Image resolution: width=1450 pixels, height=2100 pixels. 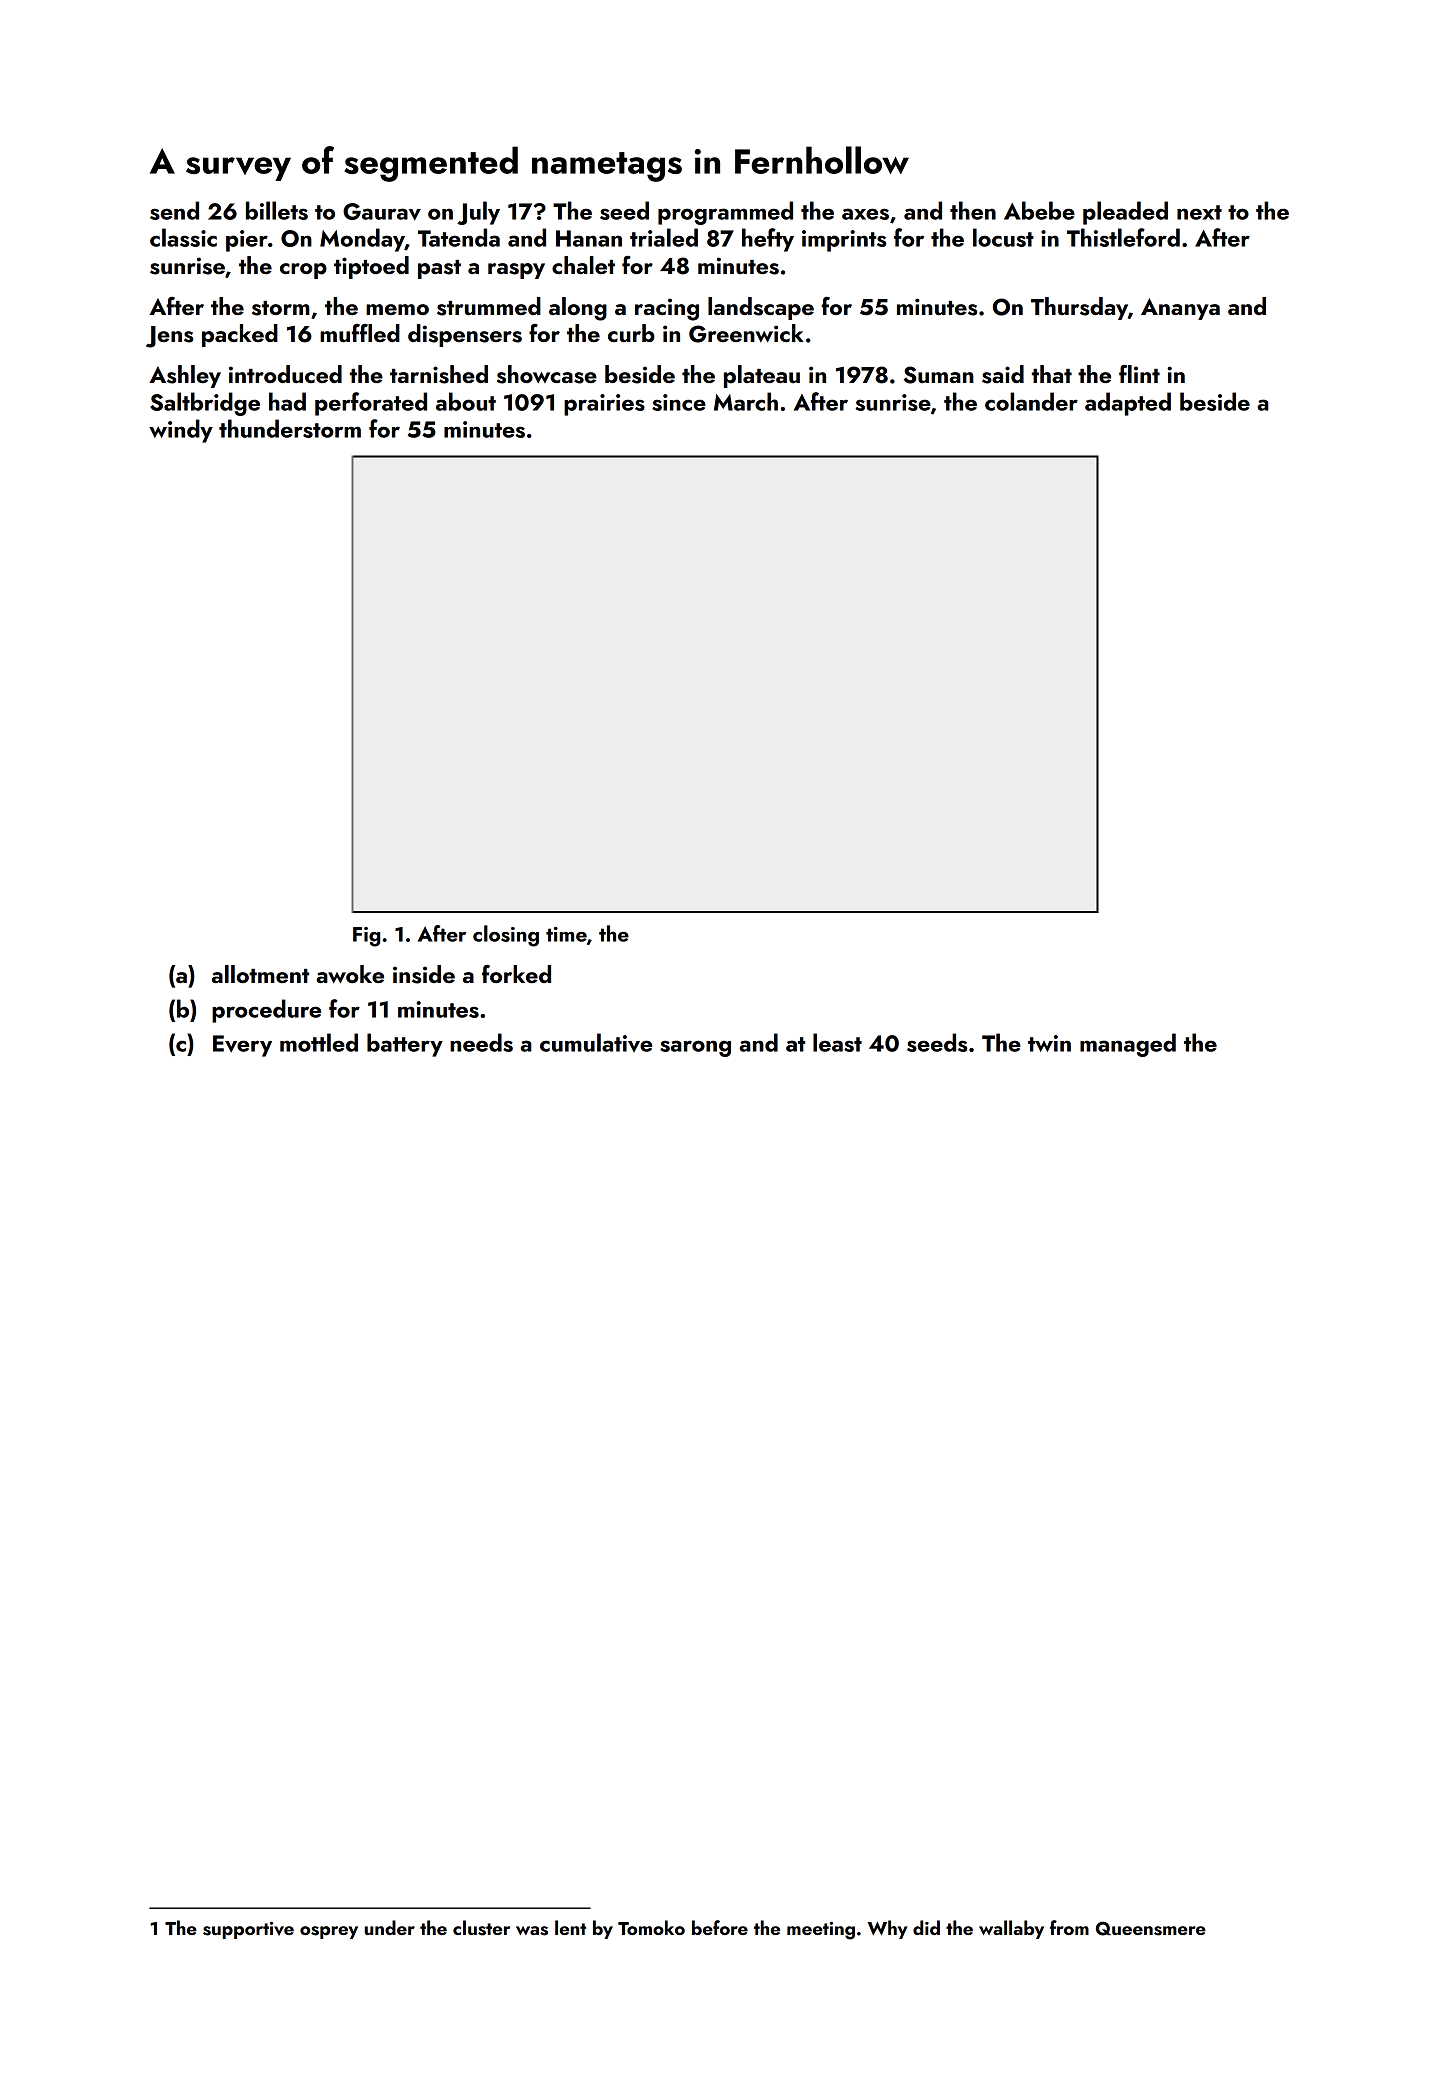 What do you see at coordinates (679, 402) in the screenshot?
I see `since` at bounding box center [679, 402].
